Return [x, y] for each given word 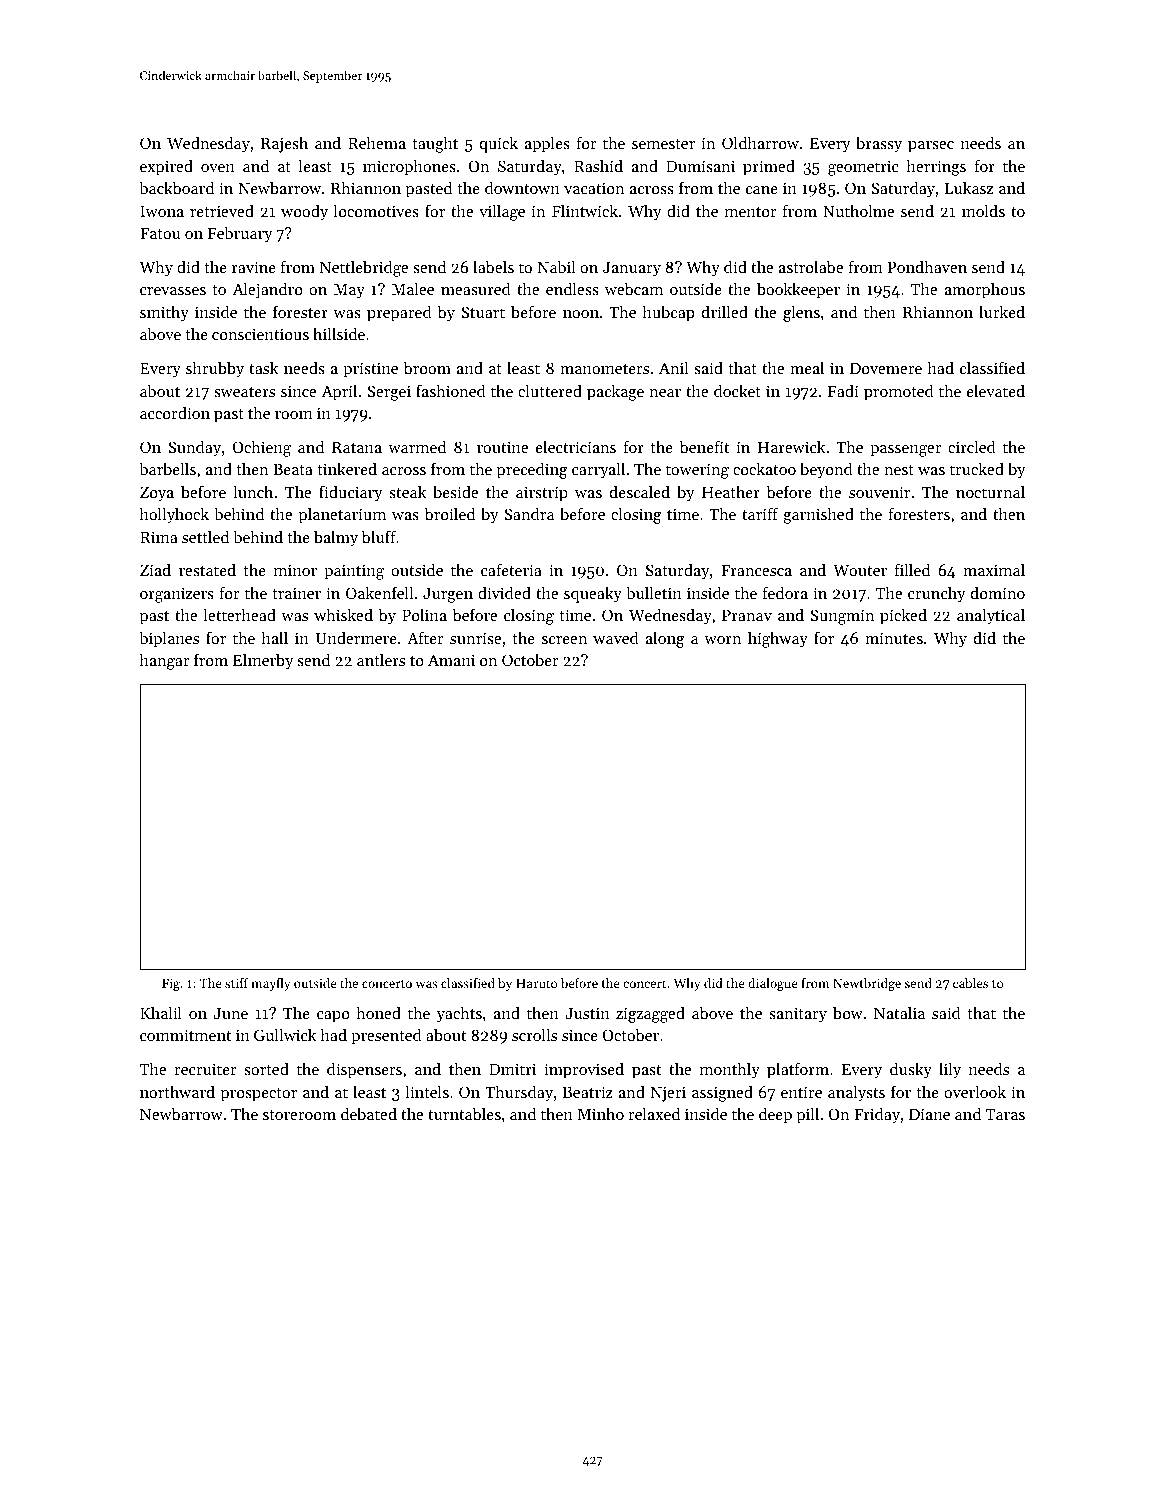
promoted [899, 392]
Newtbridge [867, 984]
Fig [171, 984]
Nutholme [858, 210]
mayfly [271, 984]
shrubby [215, 369]
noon [581, 314]
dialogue [773, 984]
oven [218, 168]
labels [493, 266]
